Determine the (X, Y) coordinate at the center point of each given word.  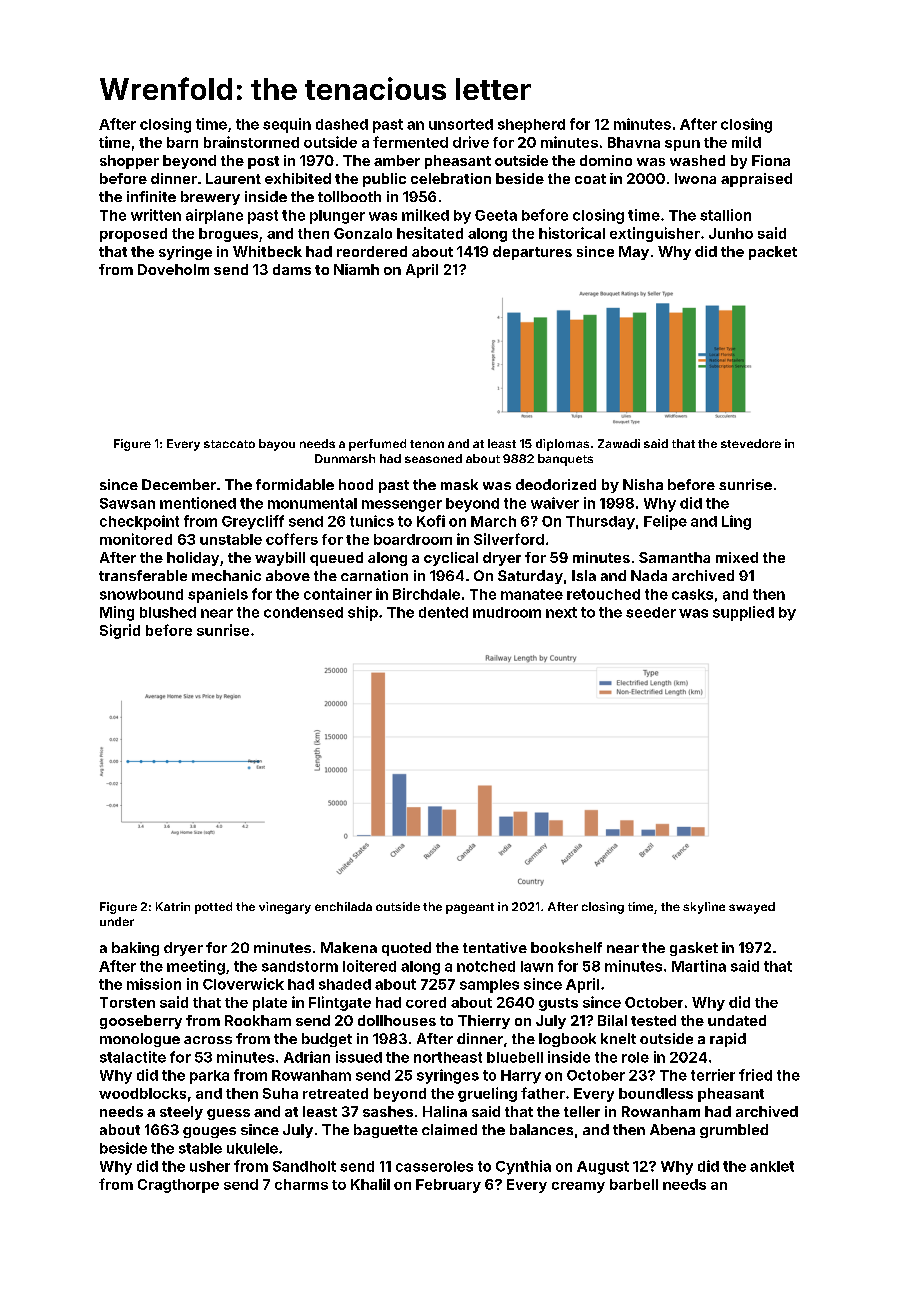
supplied (743, 613)
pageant (470, 908)
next (561, 612)
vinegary (285, 908)
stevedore (751, 443)
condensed (303, 612)
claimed (449, 1129)
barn (182, 142)
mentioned (198, 503)
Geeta (496, 215)
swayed (752, 908)
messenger (402, 506)
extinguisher (655, 234)
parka (209, 1077)
